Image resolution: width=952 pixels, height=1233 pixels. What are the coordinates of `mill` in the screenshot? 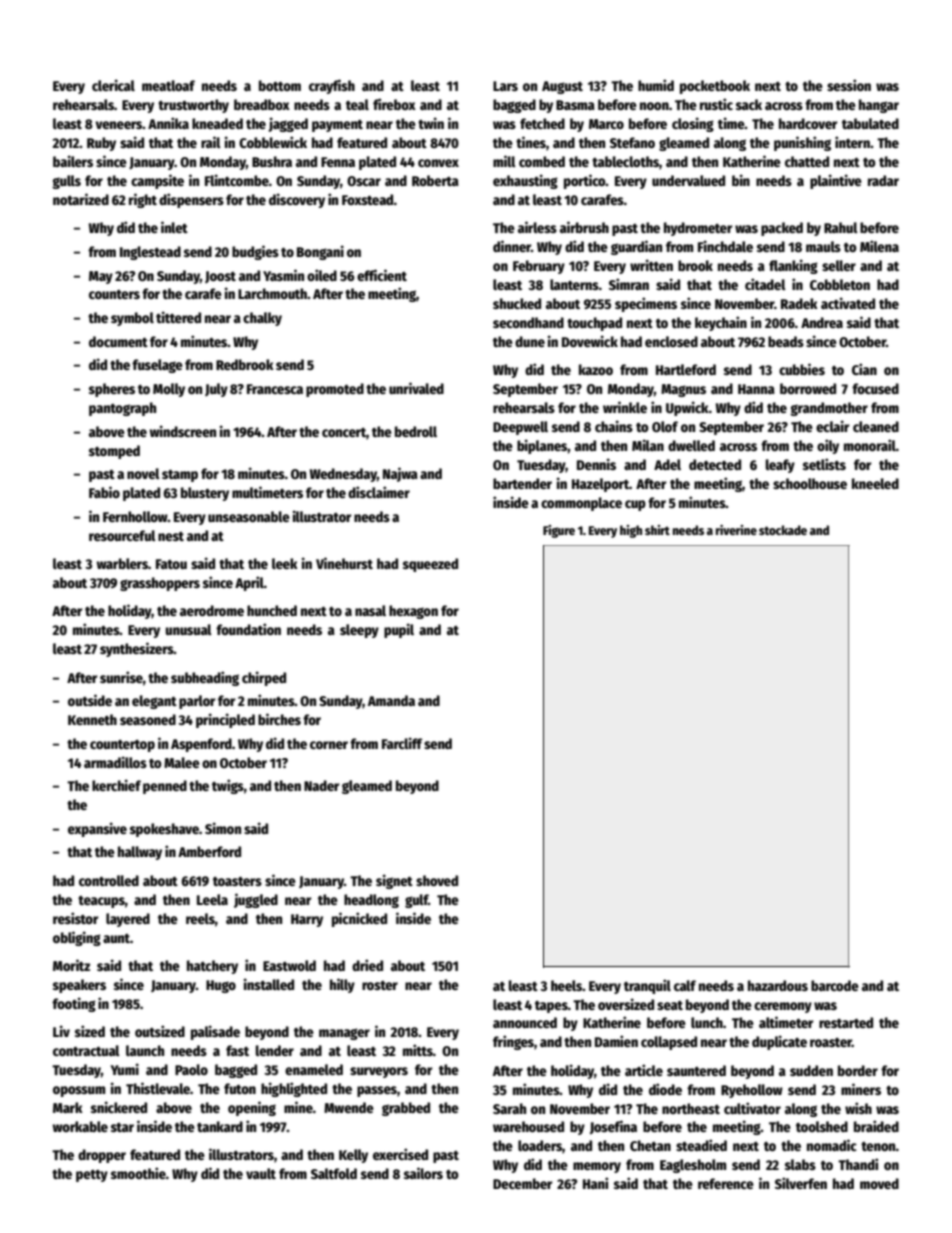 It's located at (504, 161).
